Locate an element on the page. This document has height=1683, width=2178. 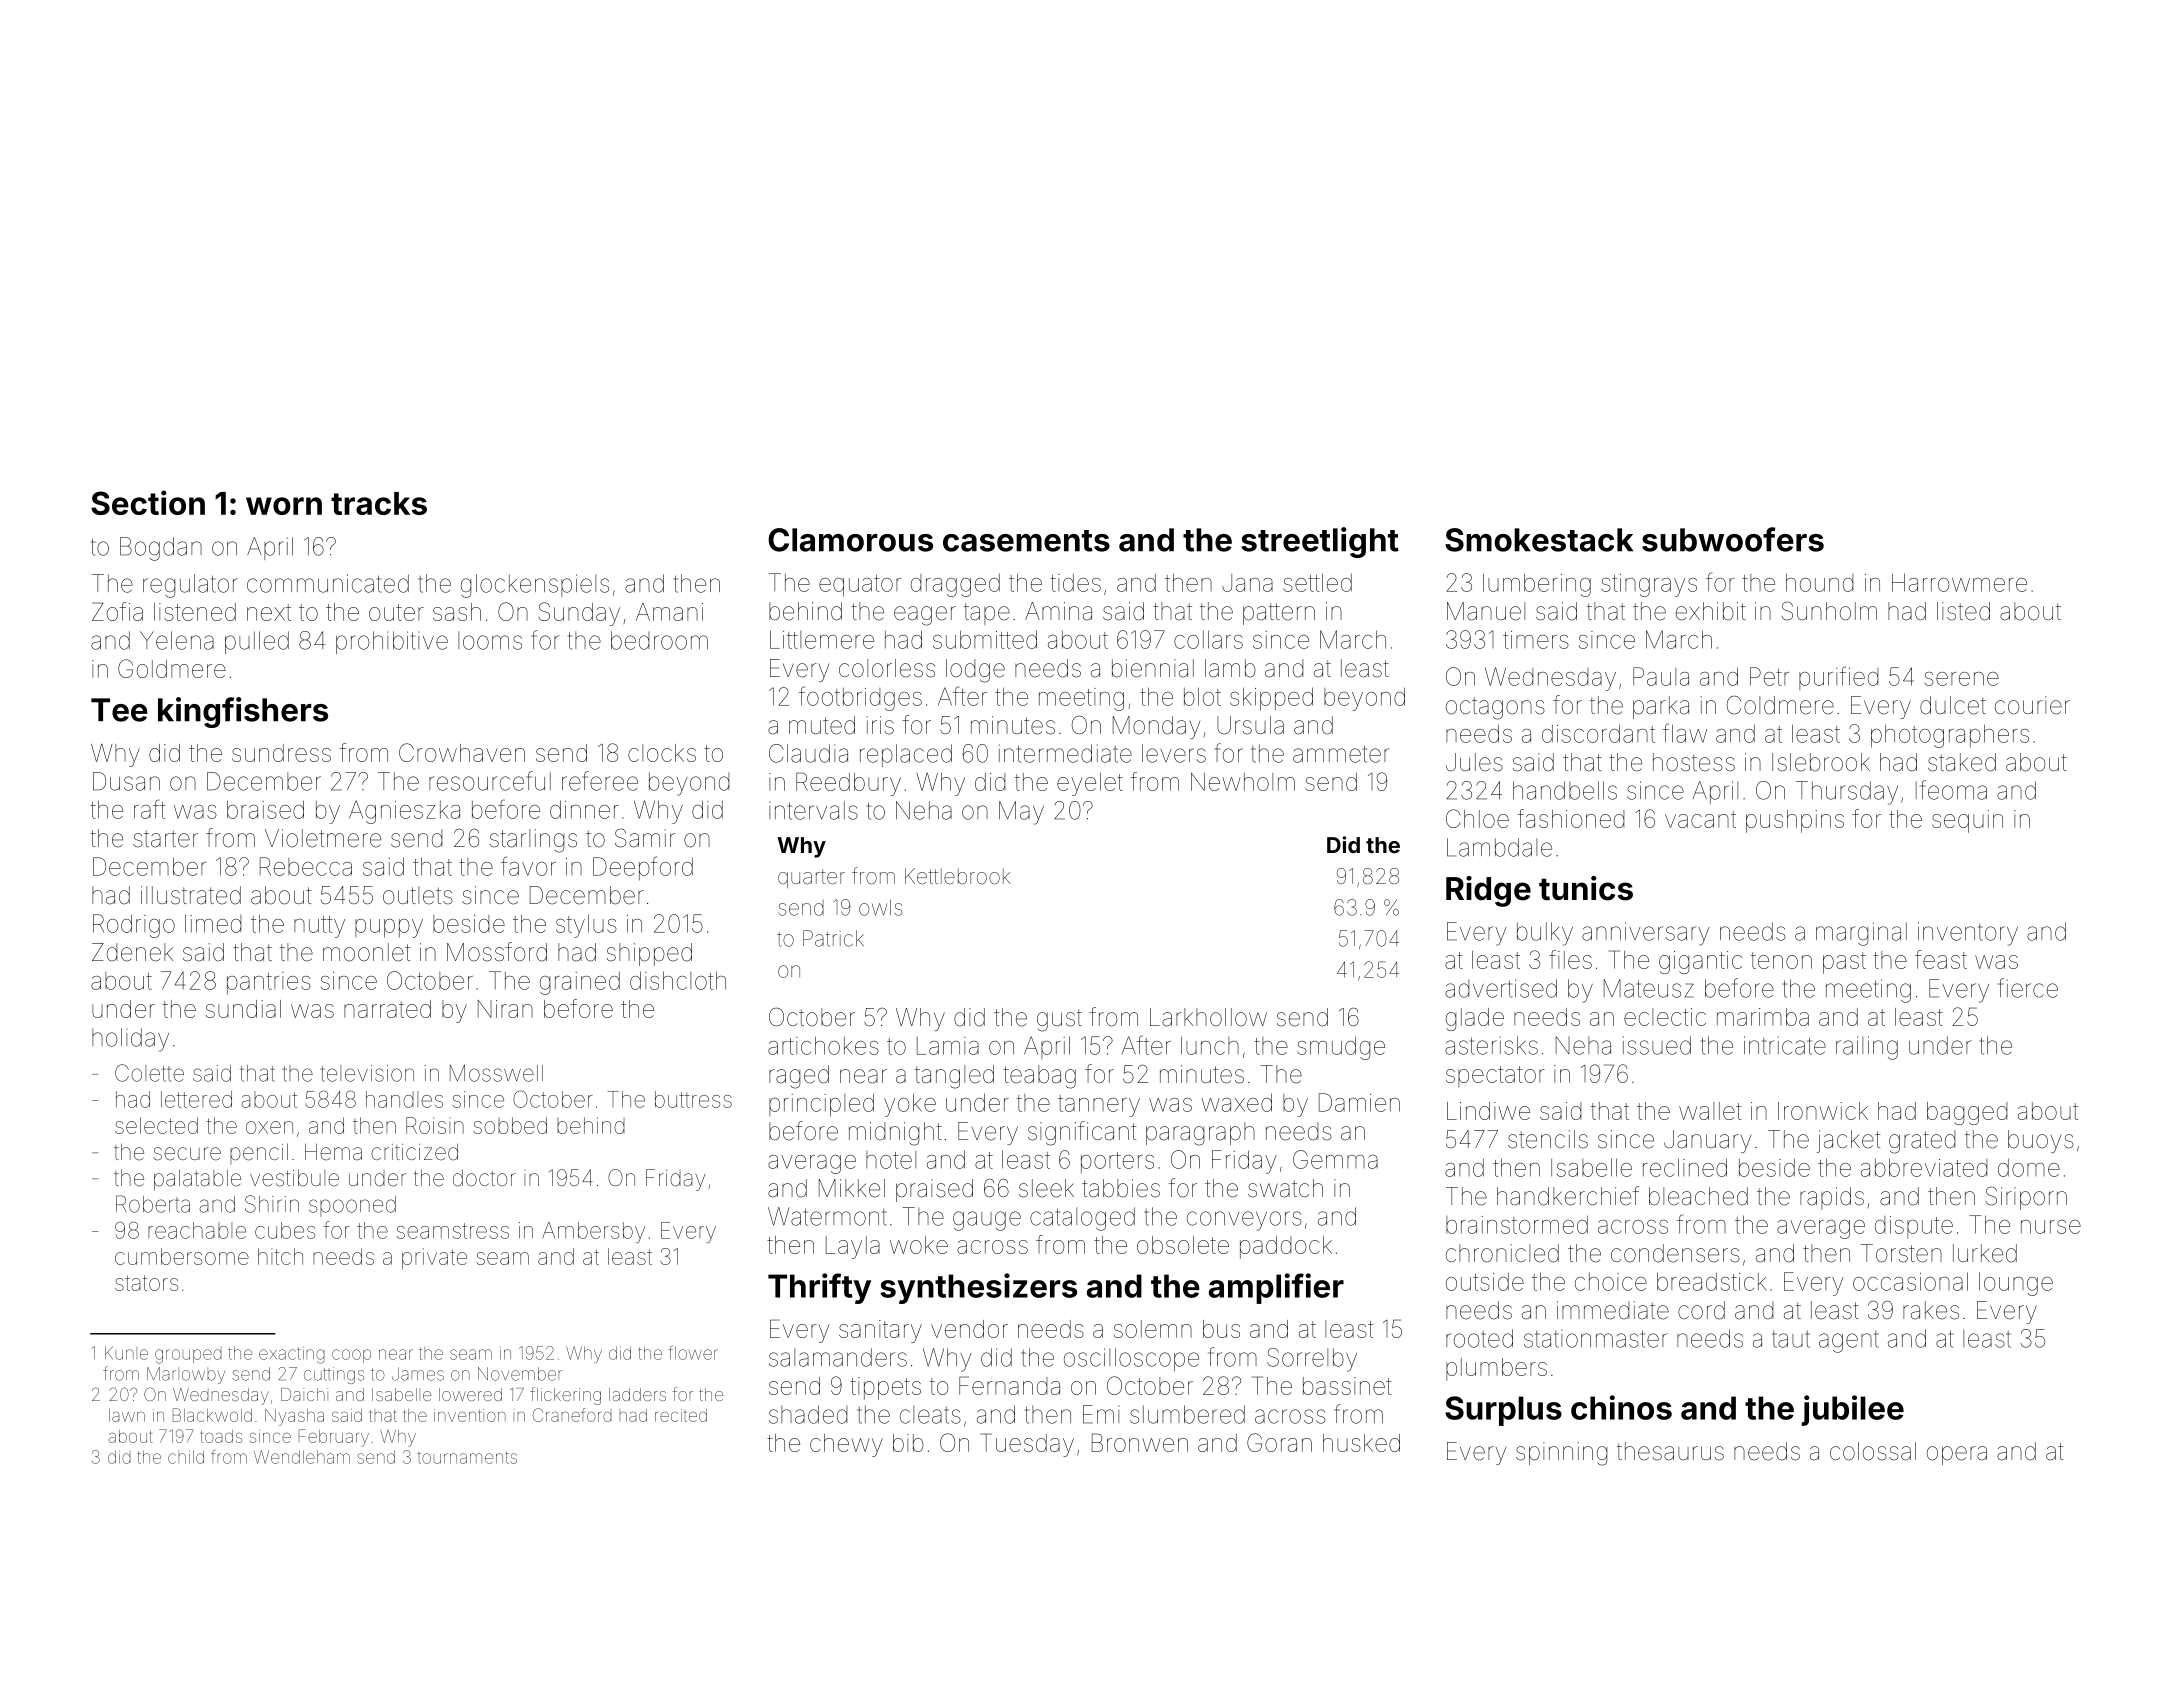
illustrated is located at coordinates (191, 895).
